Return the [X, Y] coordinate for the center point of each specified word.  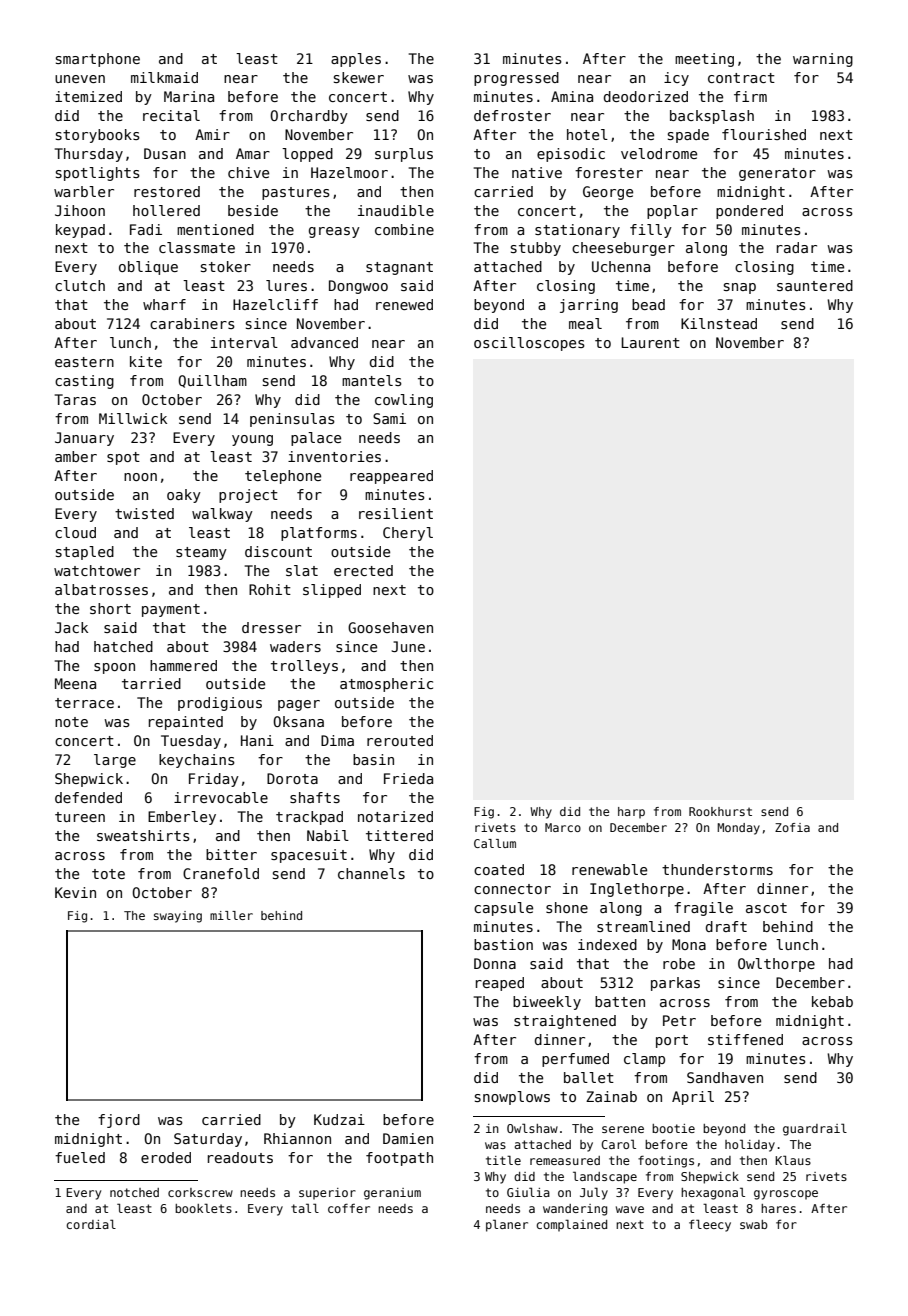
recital [171, 115]
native [537, 172]
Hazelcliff [275, 304]
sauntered [815, 285]
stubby [536, 249]
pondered [749, 212]
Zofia [792, 827]
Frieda [408, 778]
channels [371, 873]
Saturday [208, 1140]
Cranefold [221, 873]
